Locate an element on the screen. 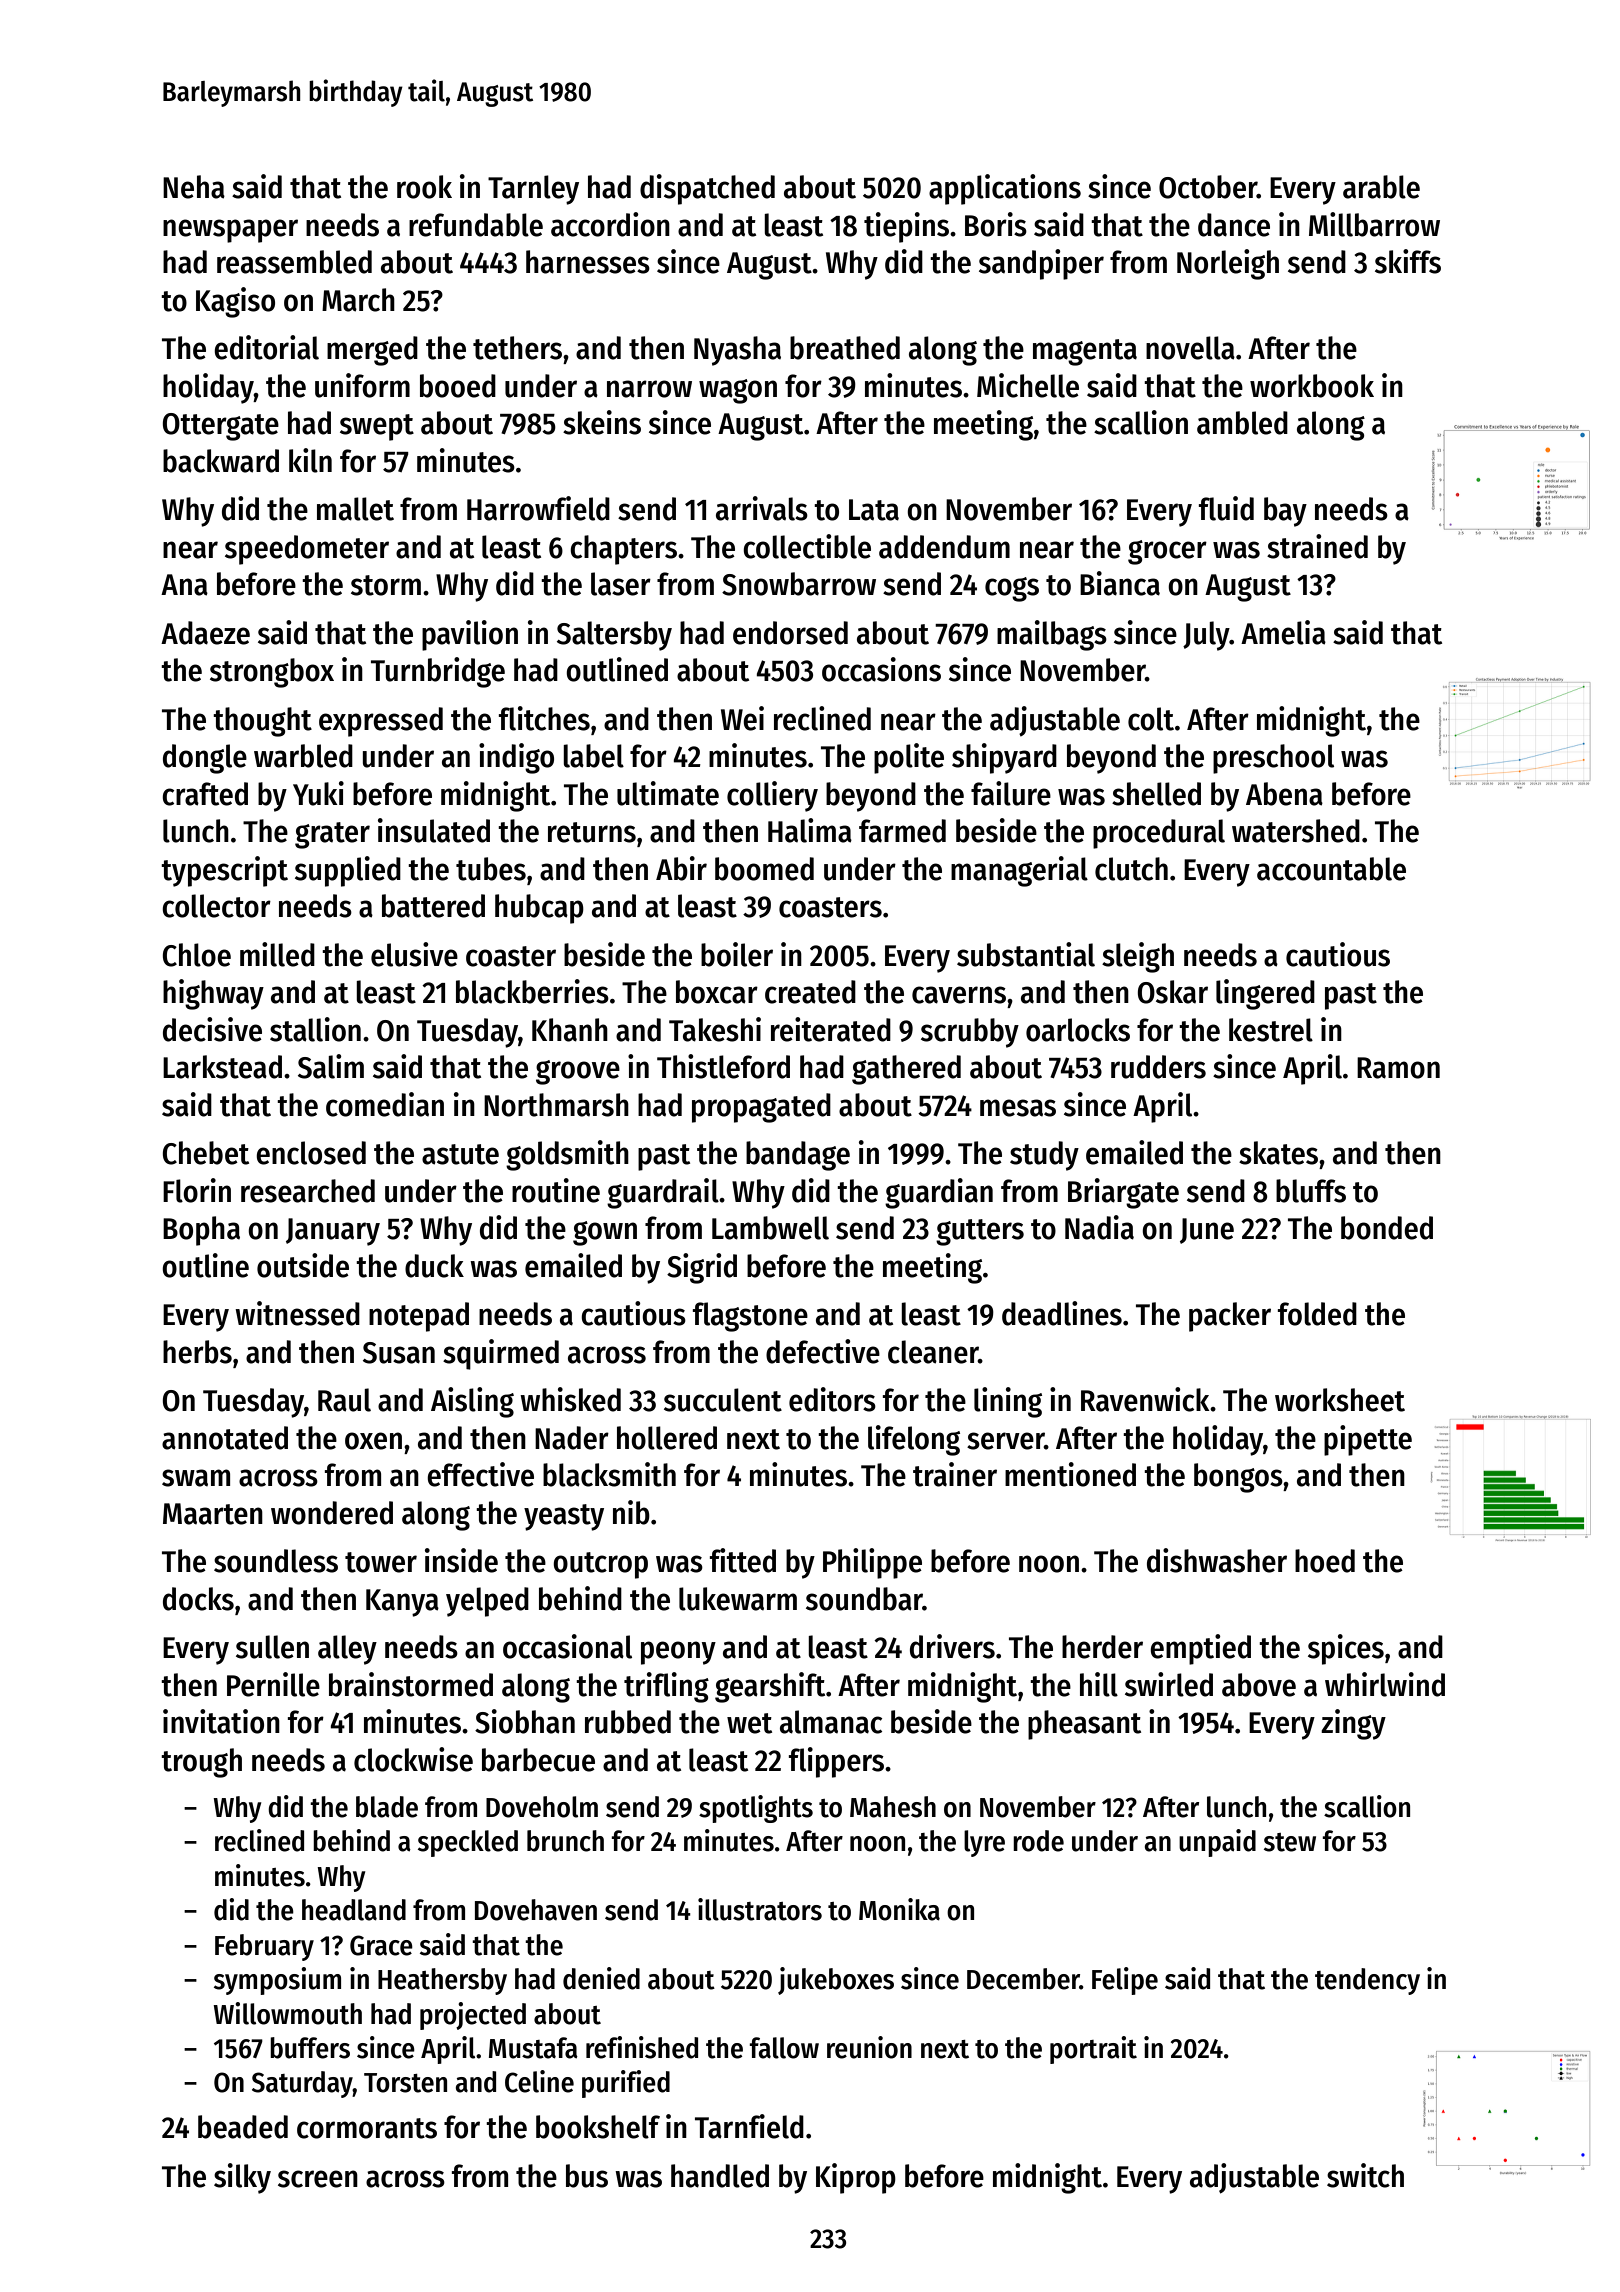 The width and height of the screenshot is (1620, 2292). cormorants is located at coordinates (367, 2128).
